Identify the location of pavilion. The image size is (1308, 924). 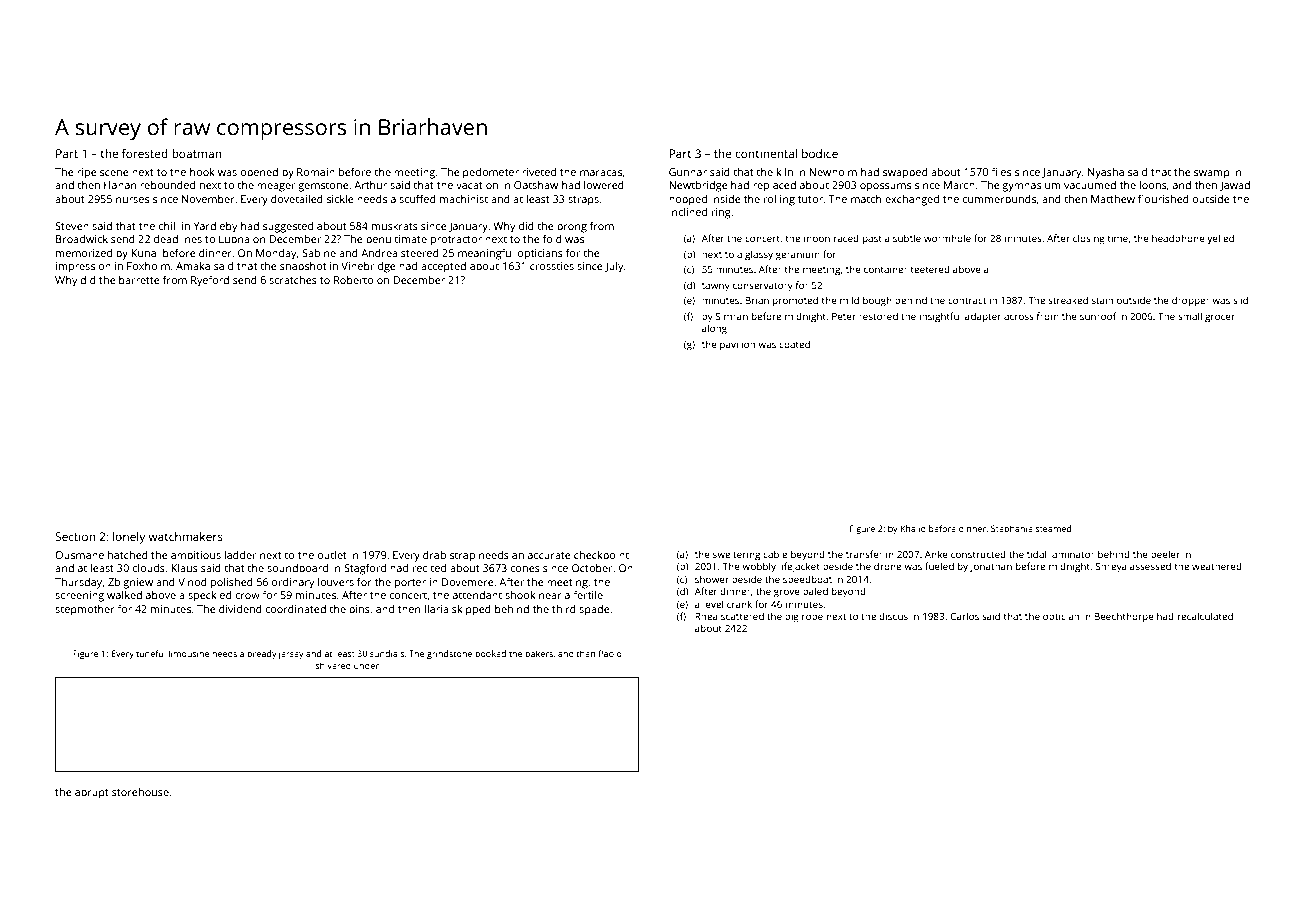
(737, 345).
